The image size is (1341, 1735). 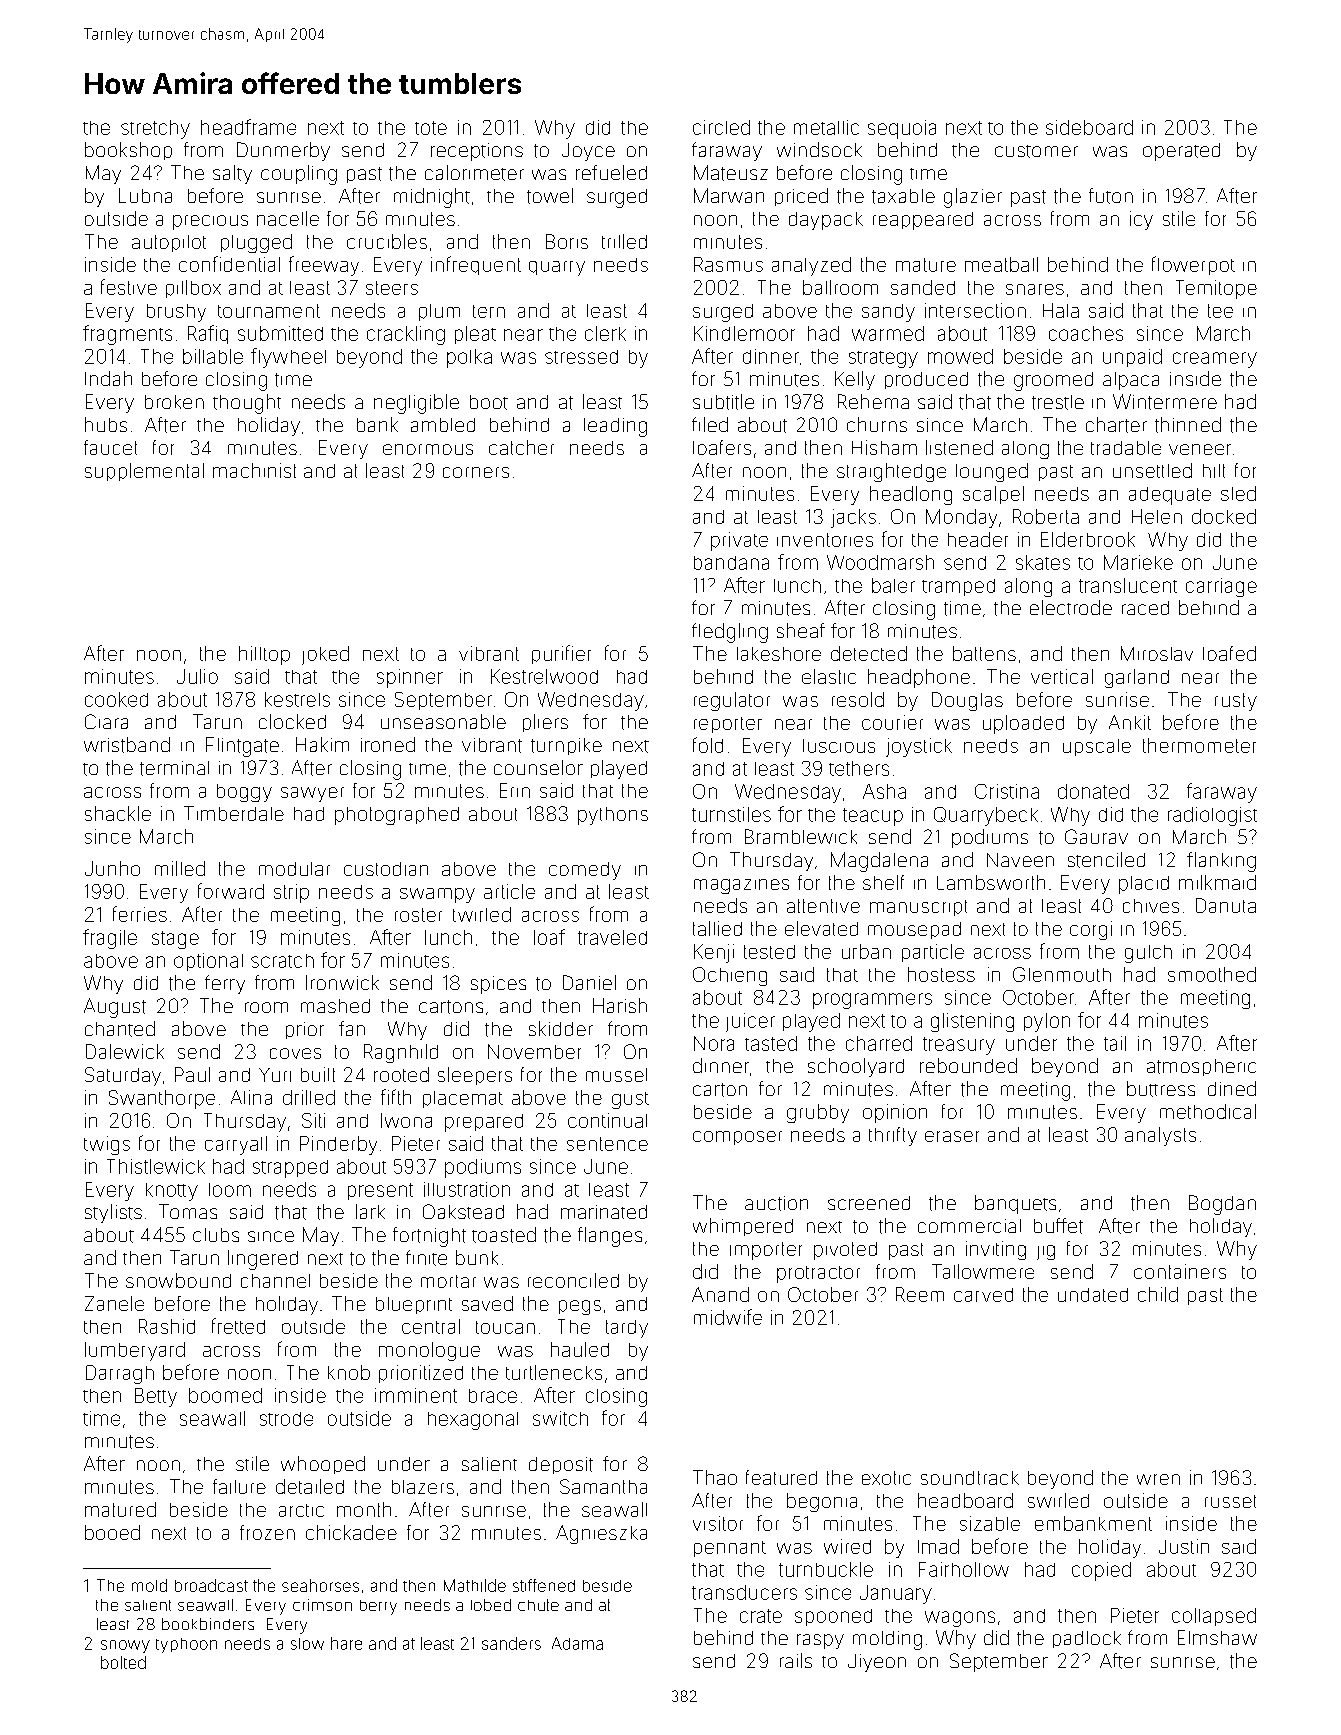 What do you see at coordinates (1061, 310) in the document?
I see `Hala` at bounding box center [1061, 310].
